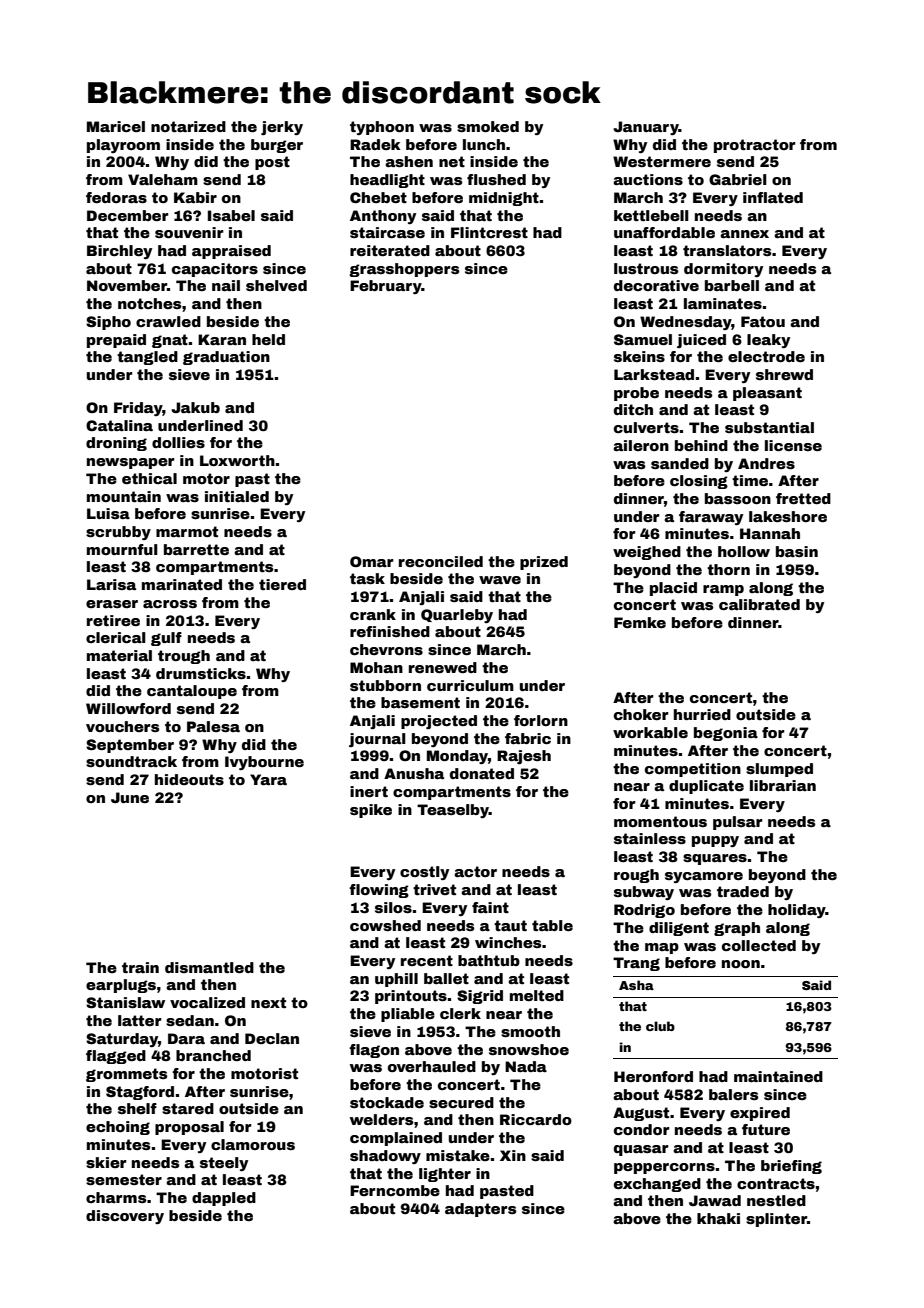 Image resolution: width=924 pixels, height=1308 pixels. What do you see at coordinates (715, 841) in the page?
I see `puppy` at bounding box center [715, 841].
